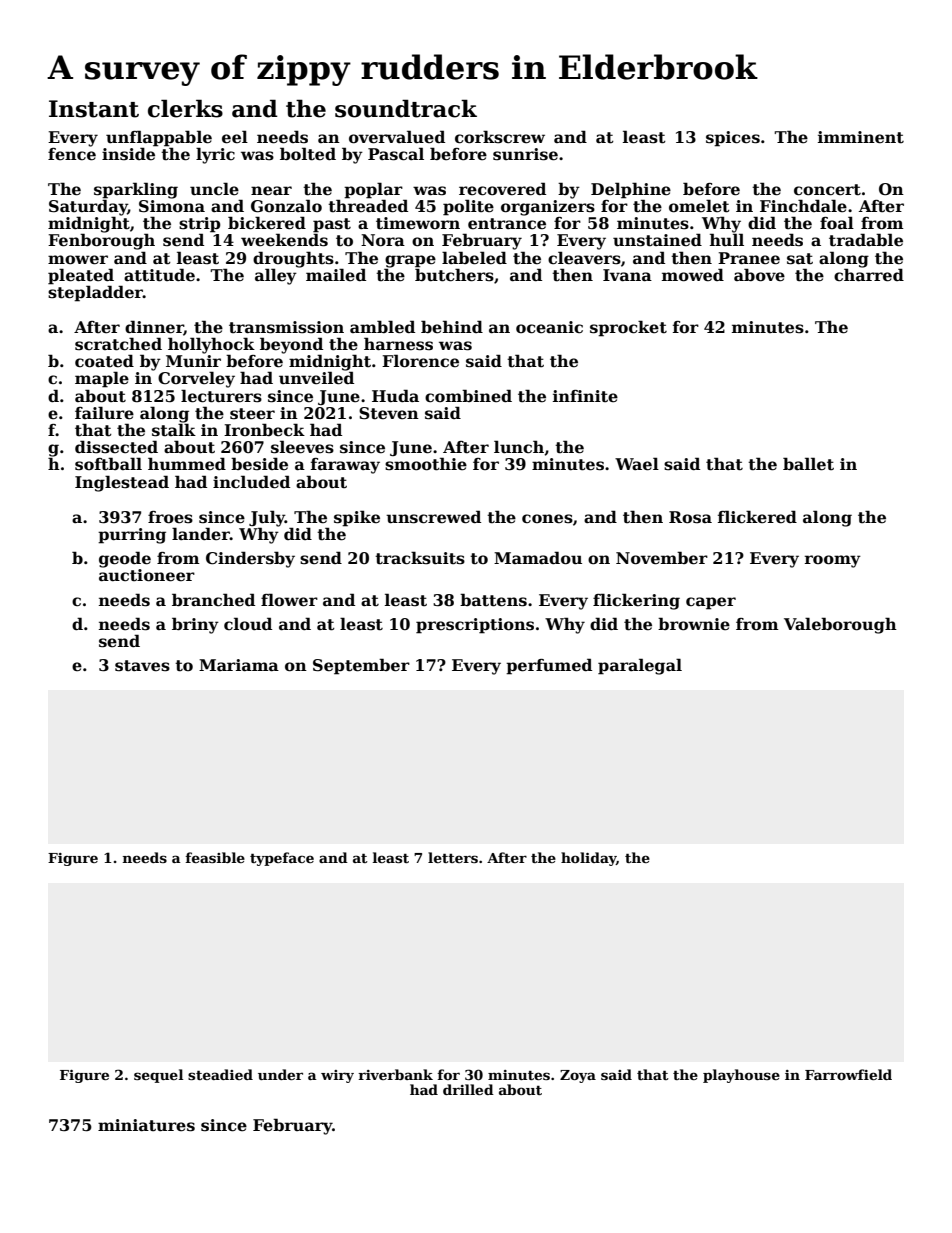  Describe the element at coordinates (840, 625) in the screenshot. I see `Valeborough` at that location.
